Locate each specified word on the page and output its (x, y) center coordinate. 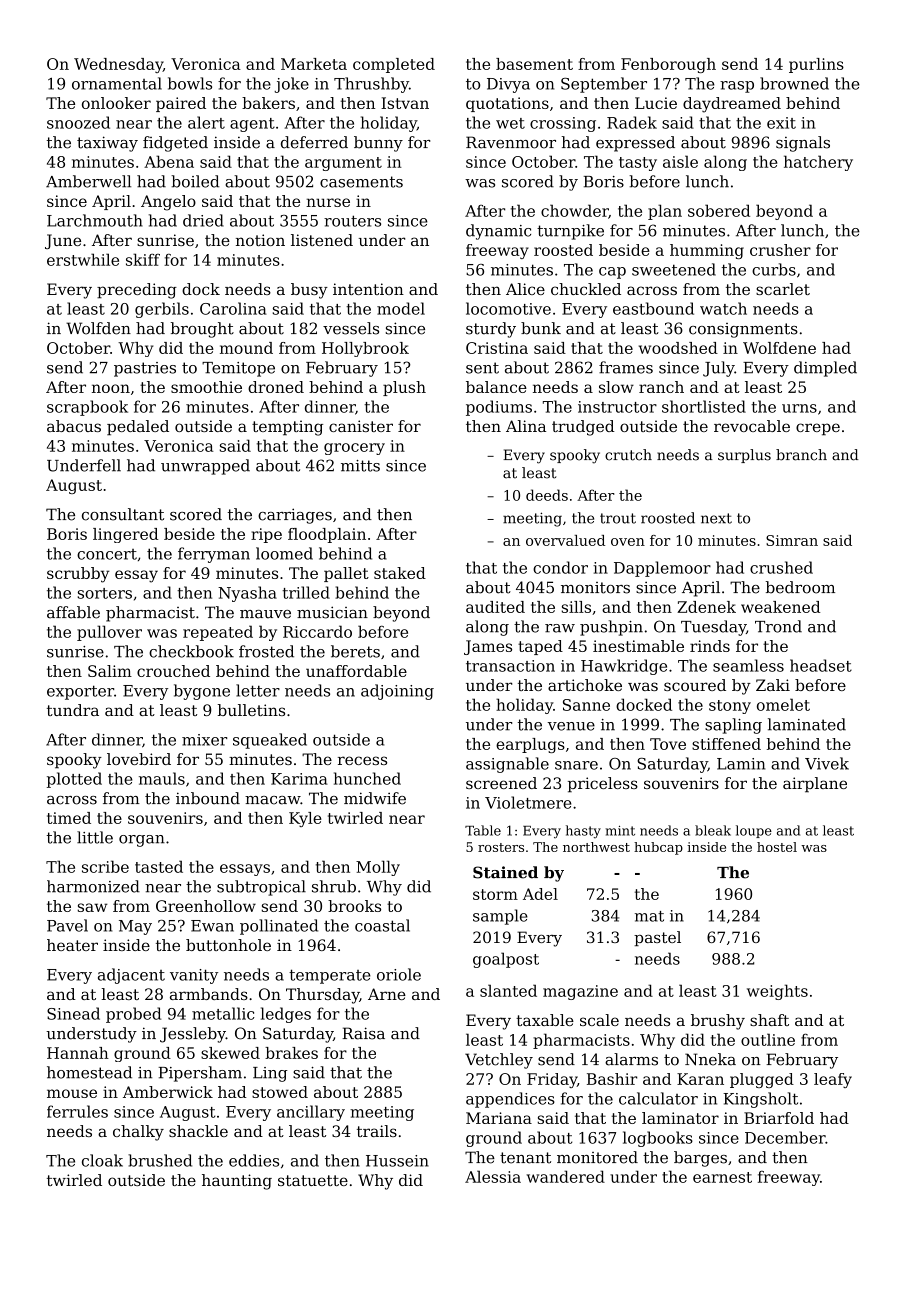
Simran (792, 540)
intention (368, 289)
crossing (563, 124)
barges (700, 1159)
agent (252, 125)
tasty (638, 164)
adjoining (397, 692)
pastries (145, 369)
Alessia (493, 1176)
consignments (743, 330)
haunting (237, 1182)
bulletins (251, 710)
